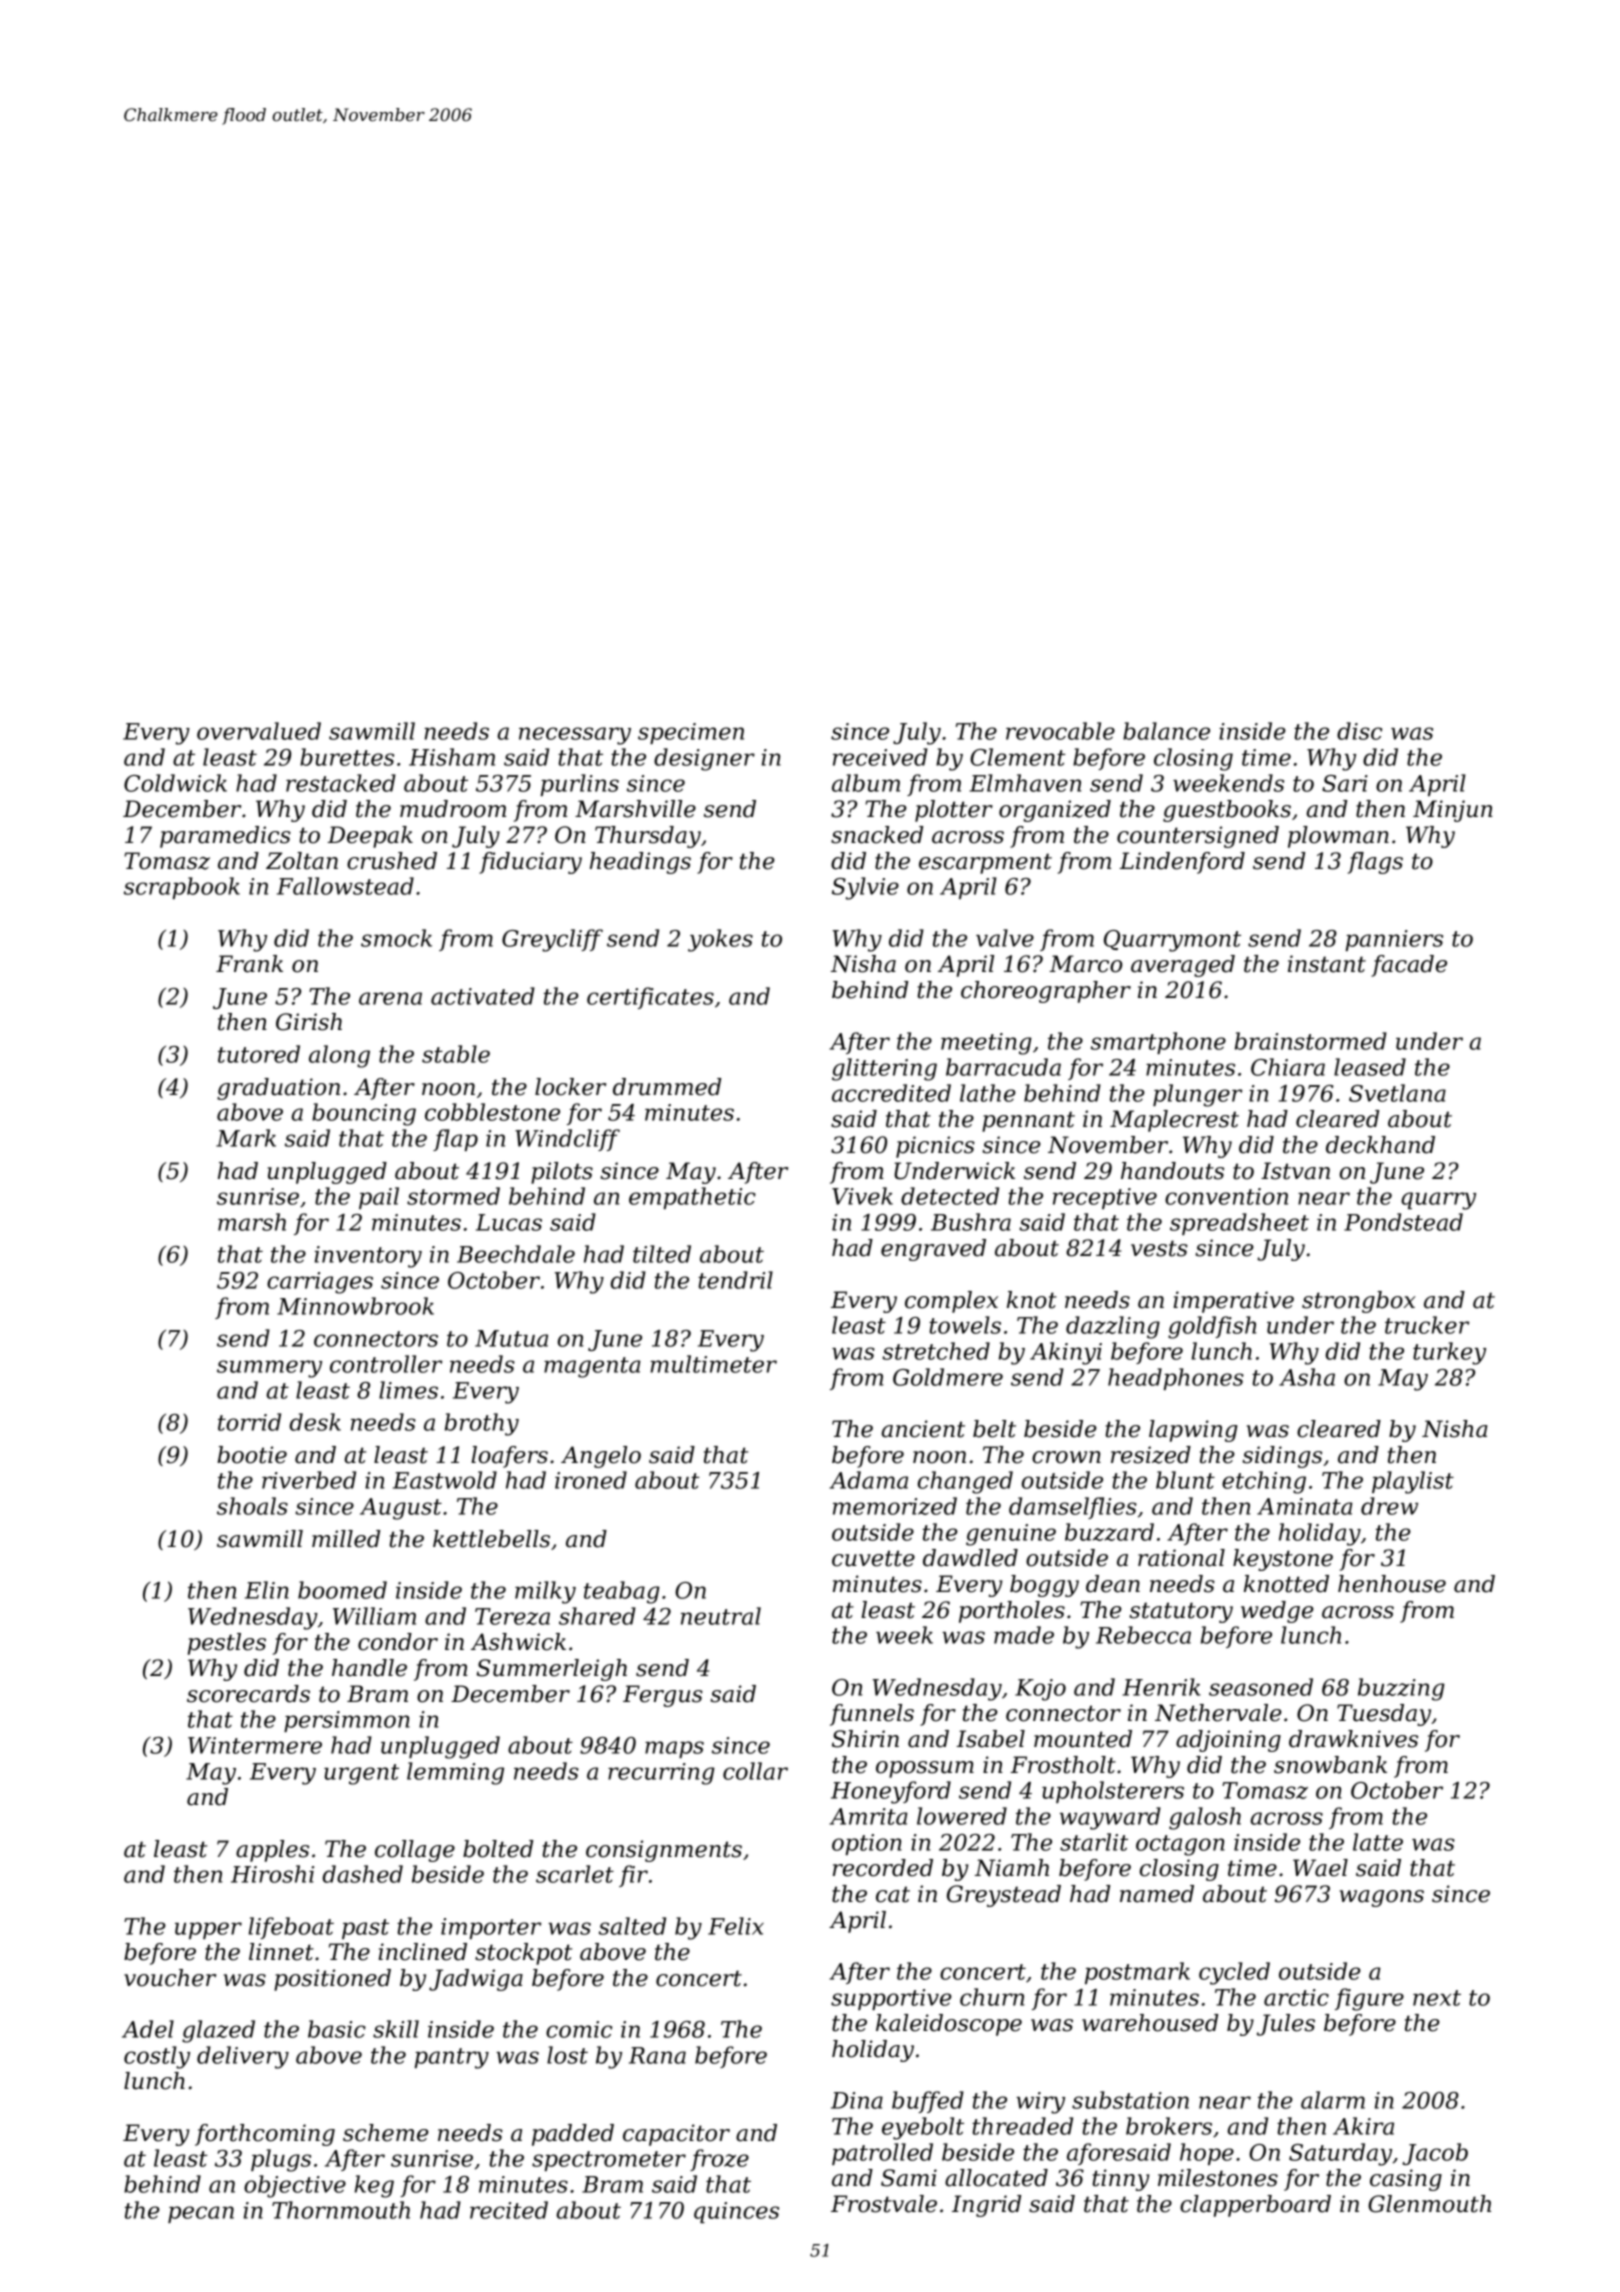 The width and height of the screenshot is (1620, 2292). What do you see at coordinates (648, 837) in the screenshot?
I see `Thursday` at bounding box center [648, 837].
